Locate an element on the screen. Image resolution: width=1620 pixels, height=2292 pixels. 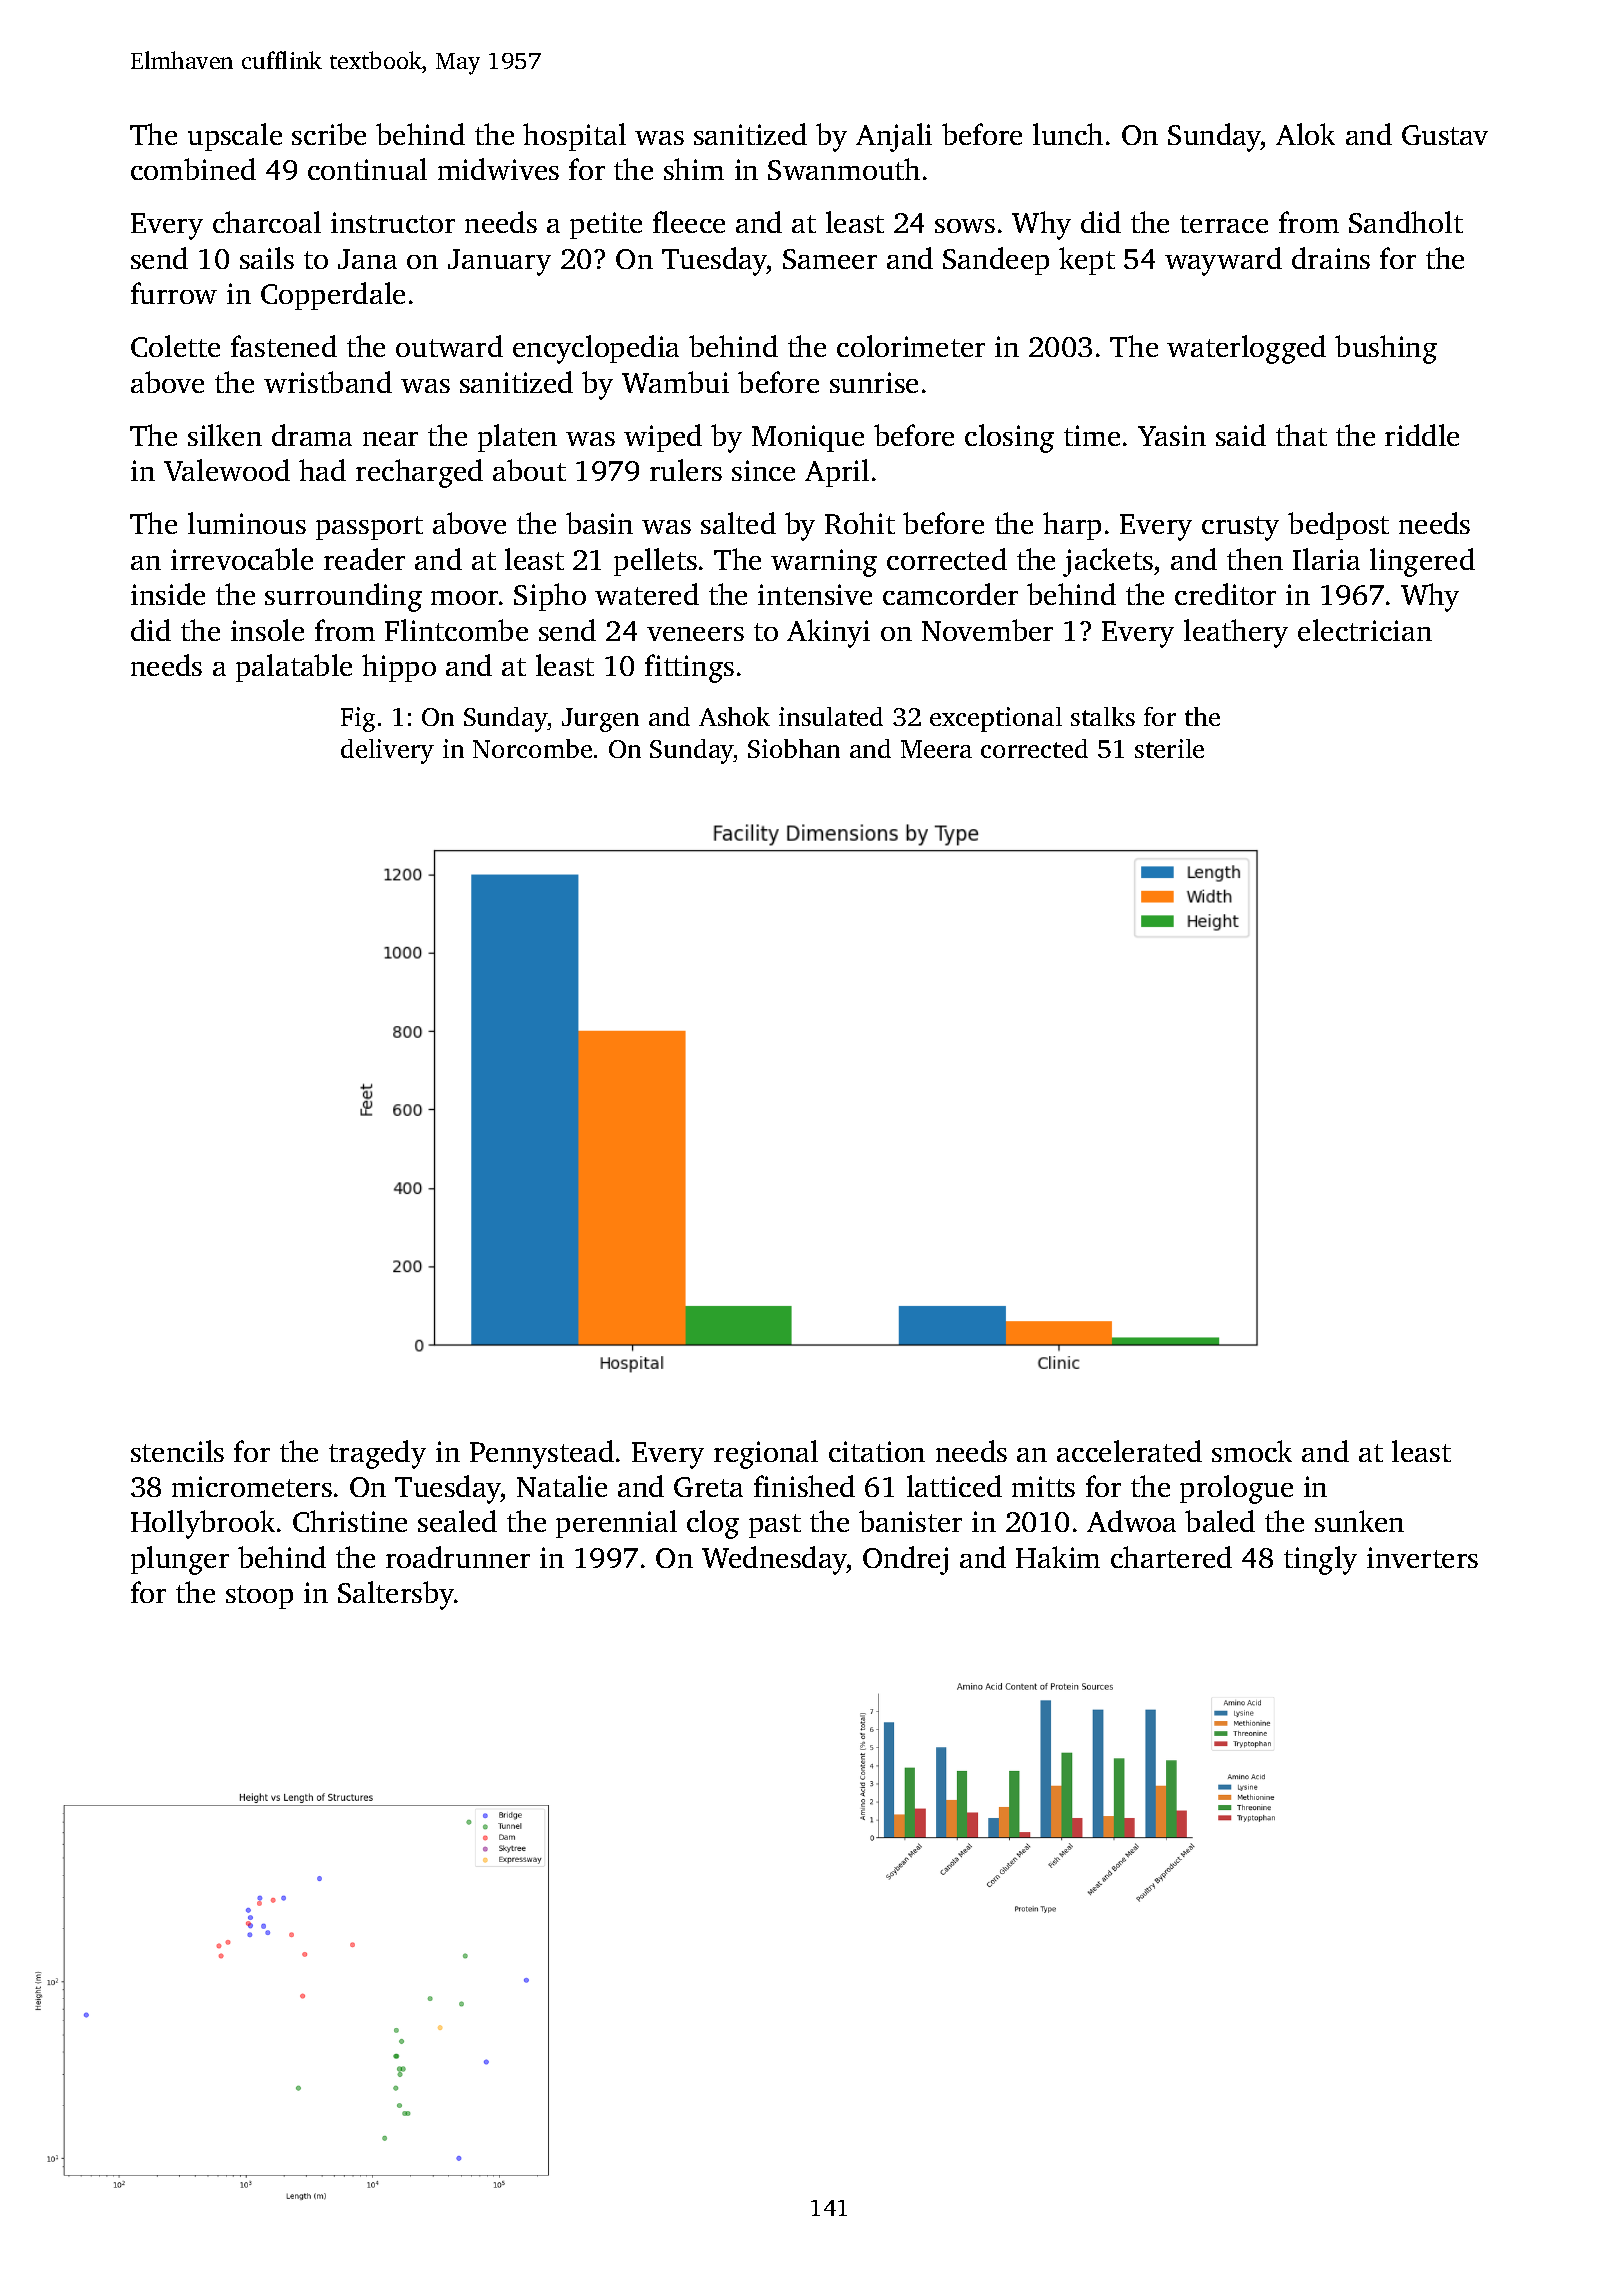
Meera is located at coordinates (936, 749).
